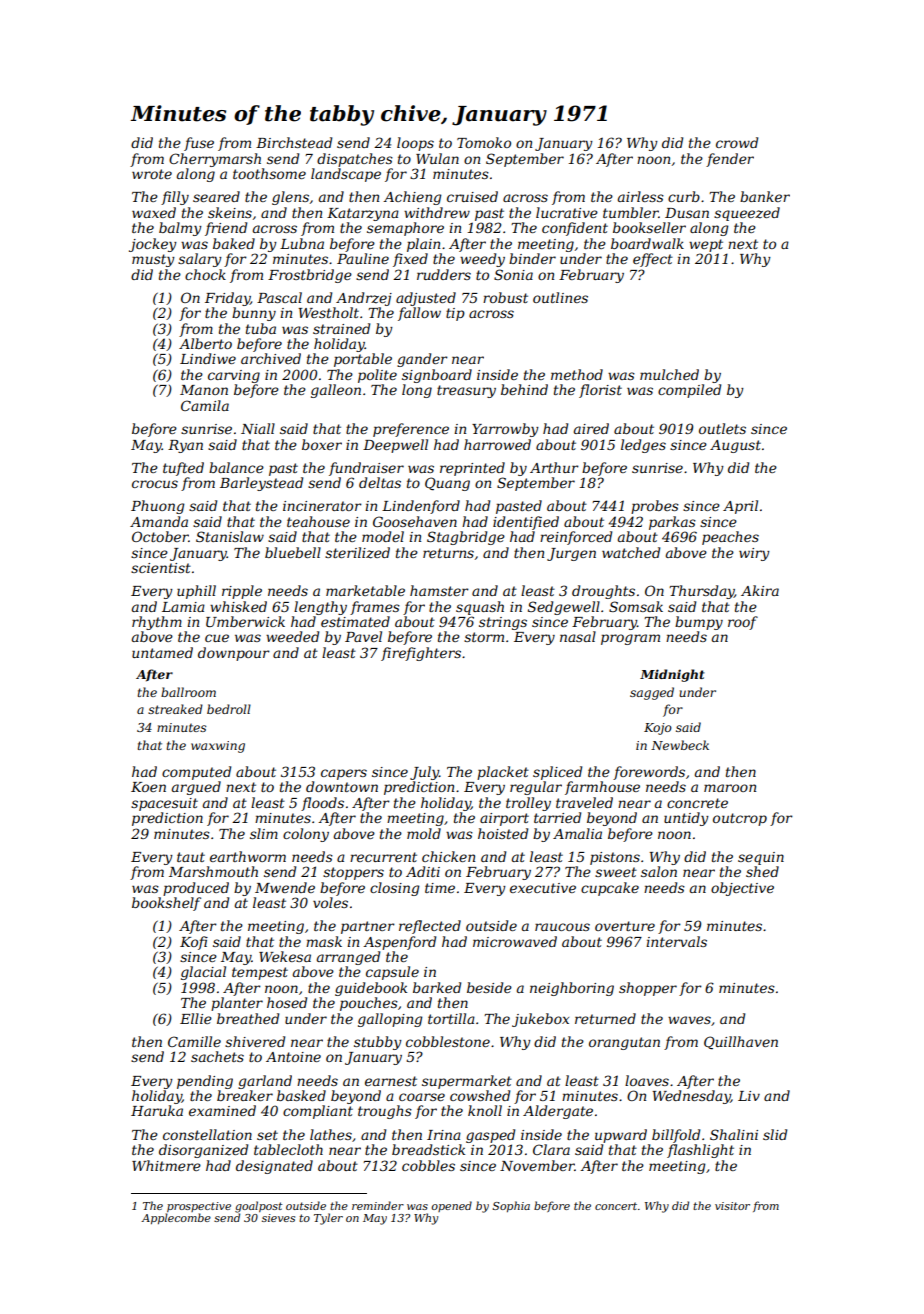 The height and width of the screenshot is (1314, 924). What do you see at coordinates (196, 773) in the screenshot?
I see `computed` at bounding box center [196, 773].
